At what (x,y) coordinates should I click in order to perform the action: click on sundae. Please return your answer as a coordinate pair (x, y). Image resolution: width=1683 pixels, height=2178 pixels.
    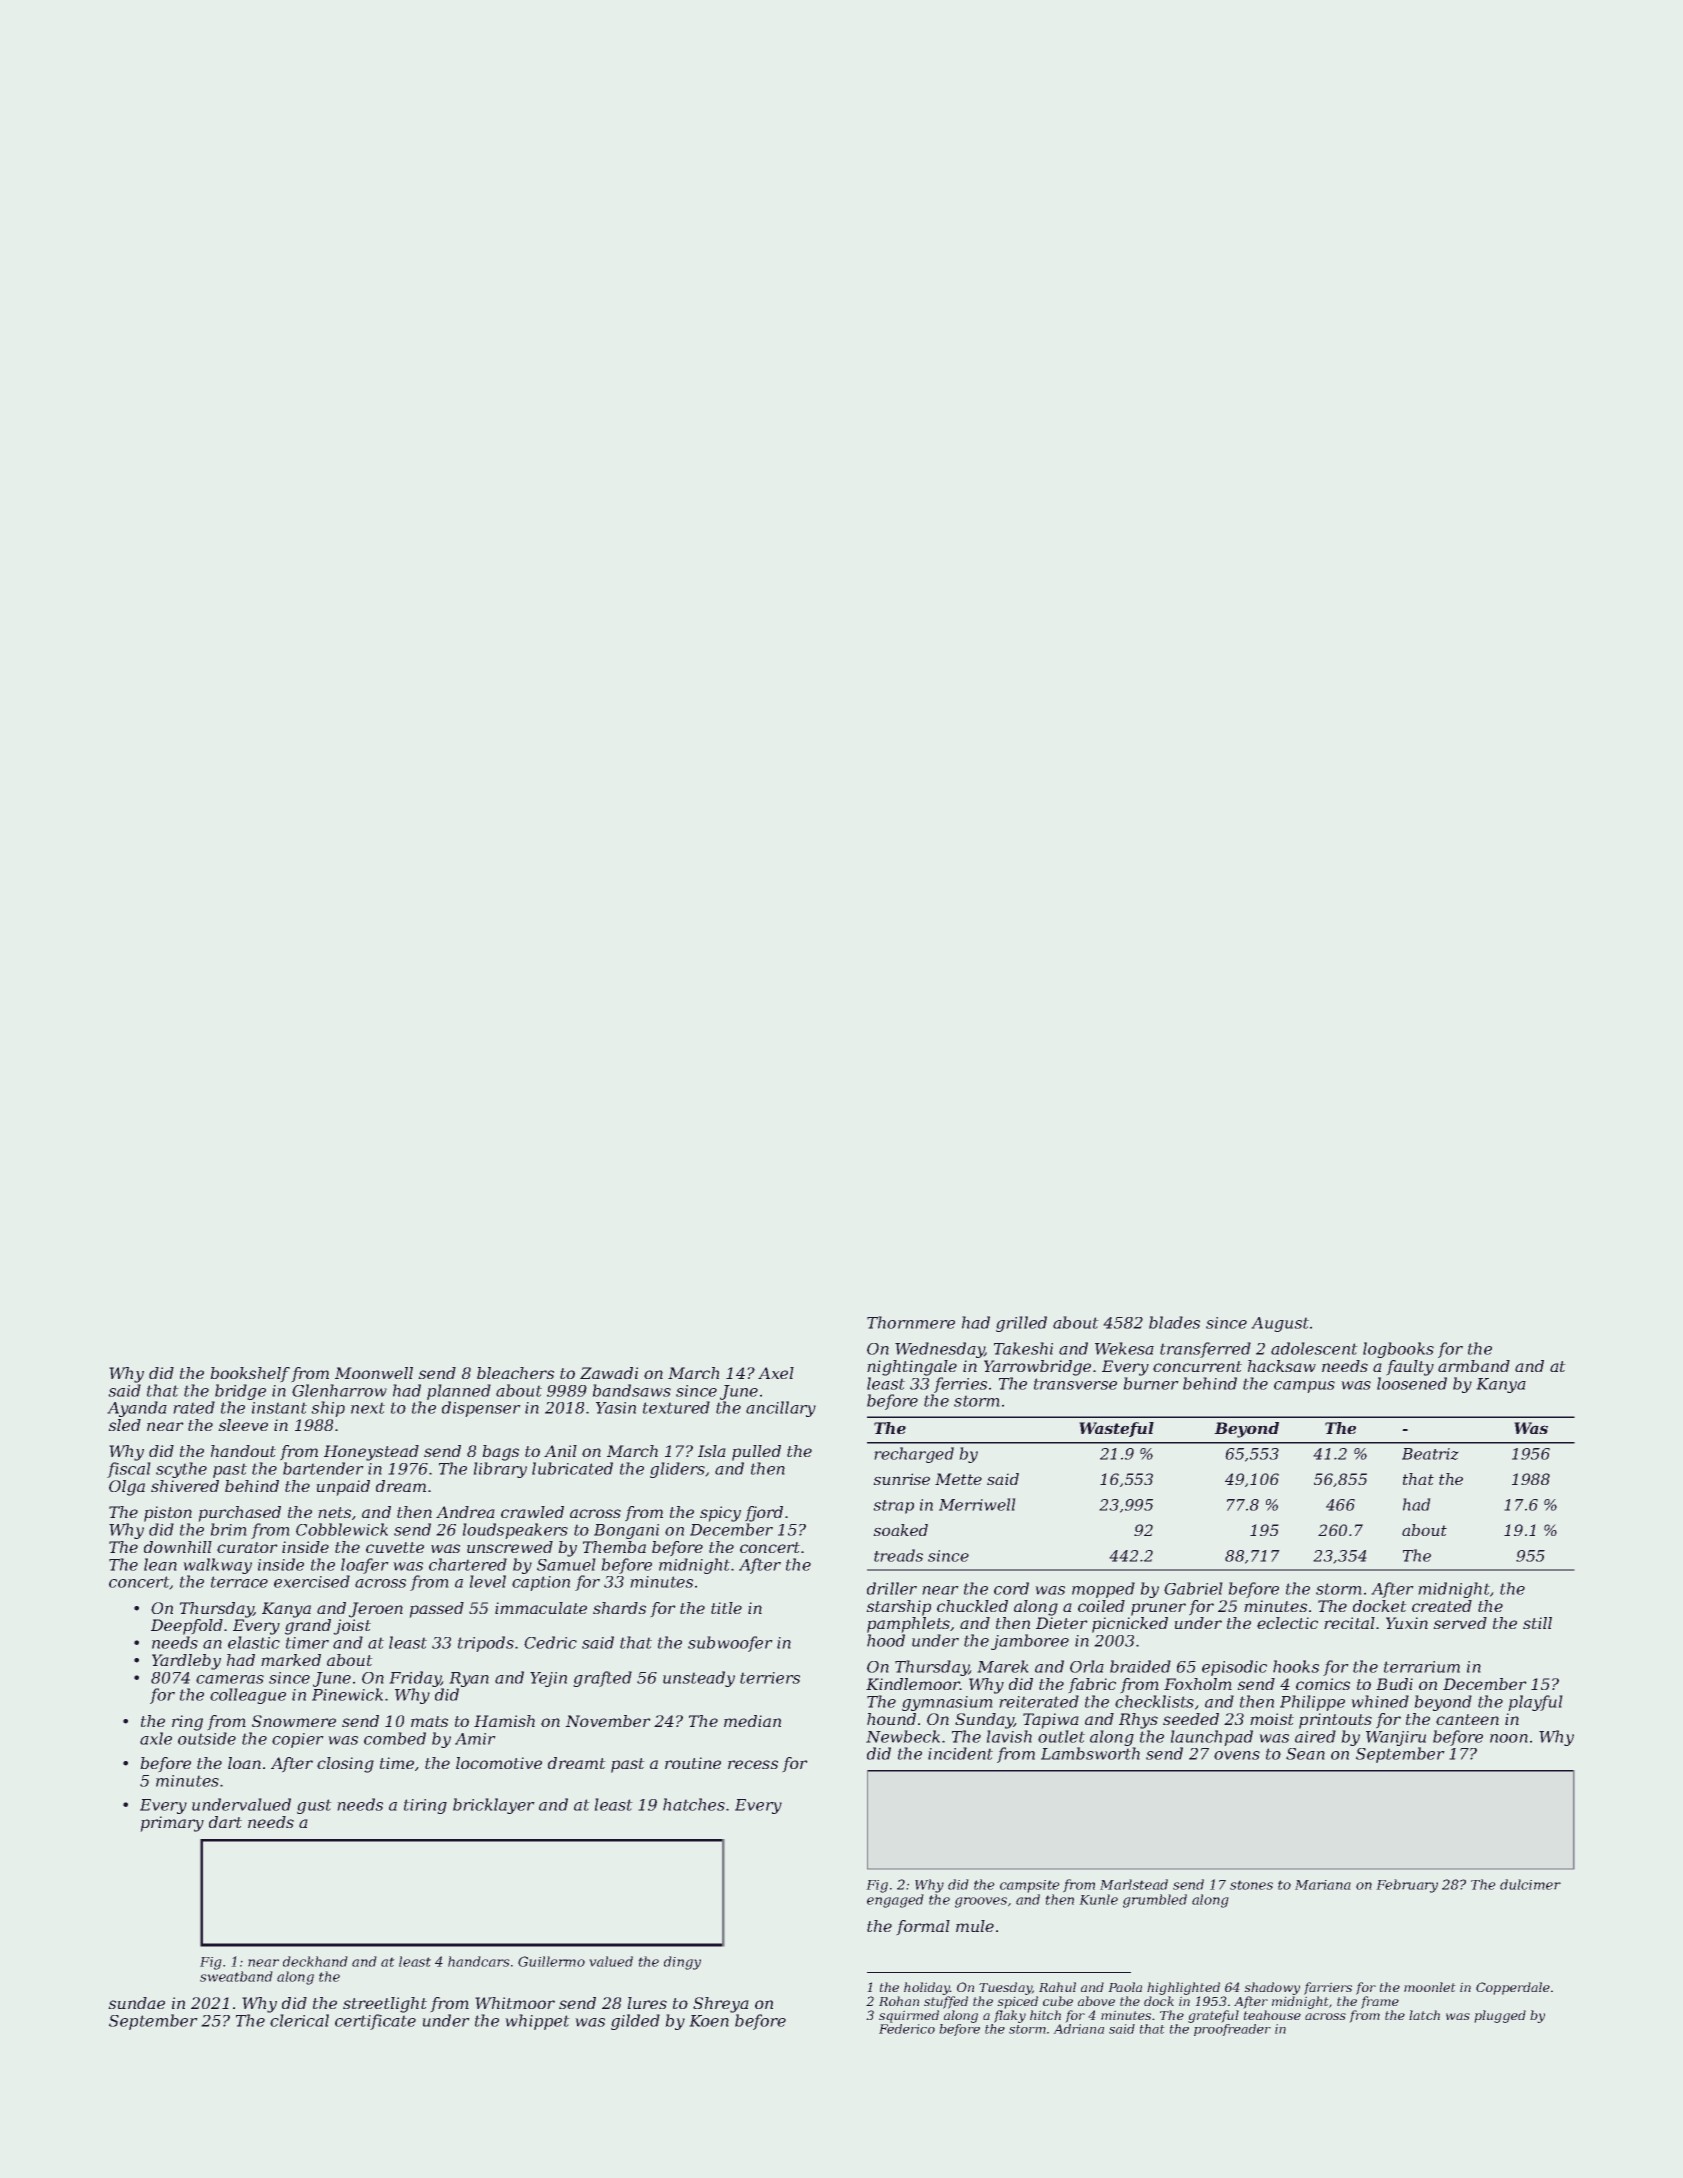
    Looking at the image, I should click on (136, 2003).
